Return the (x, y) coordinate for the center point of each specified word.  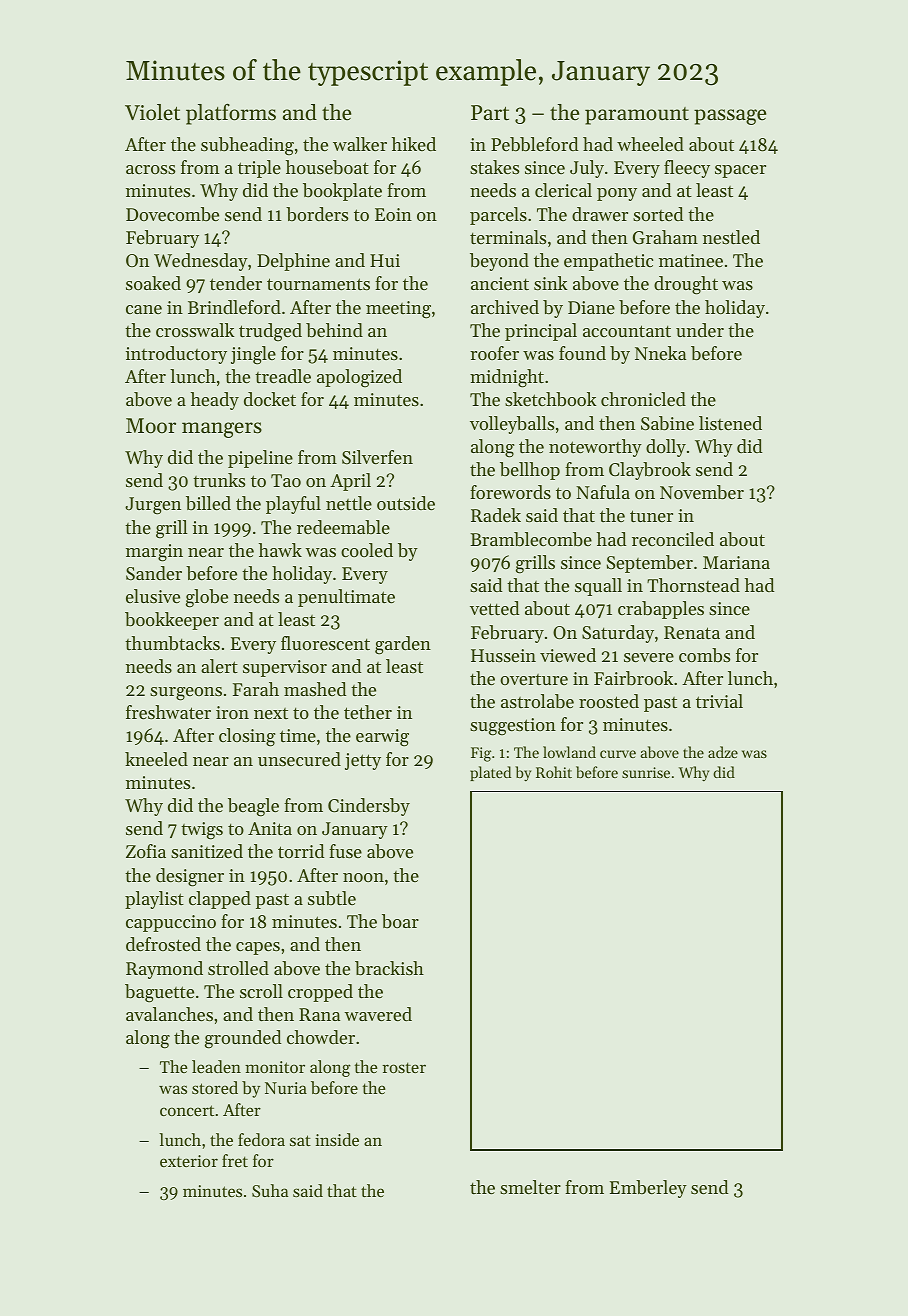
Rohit (554, 772)
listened (730, 423)
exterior (189, 1161)
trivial (719, 701)
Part (490, 113)
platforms (231, 114)
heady (215, 401)
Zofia (146, 851)
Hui (385, 260)
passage (730, 117)
